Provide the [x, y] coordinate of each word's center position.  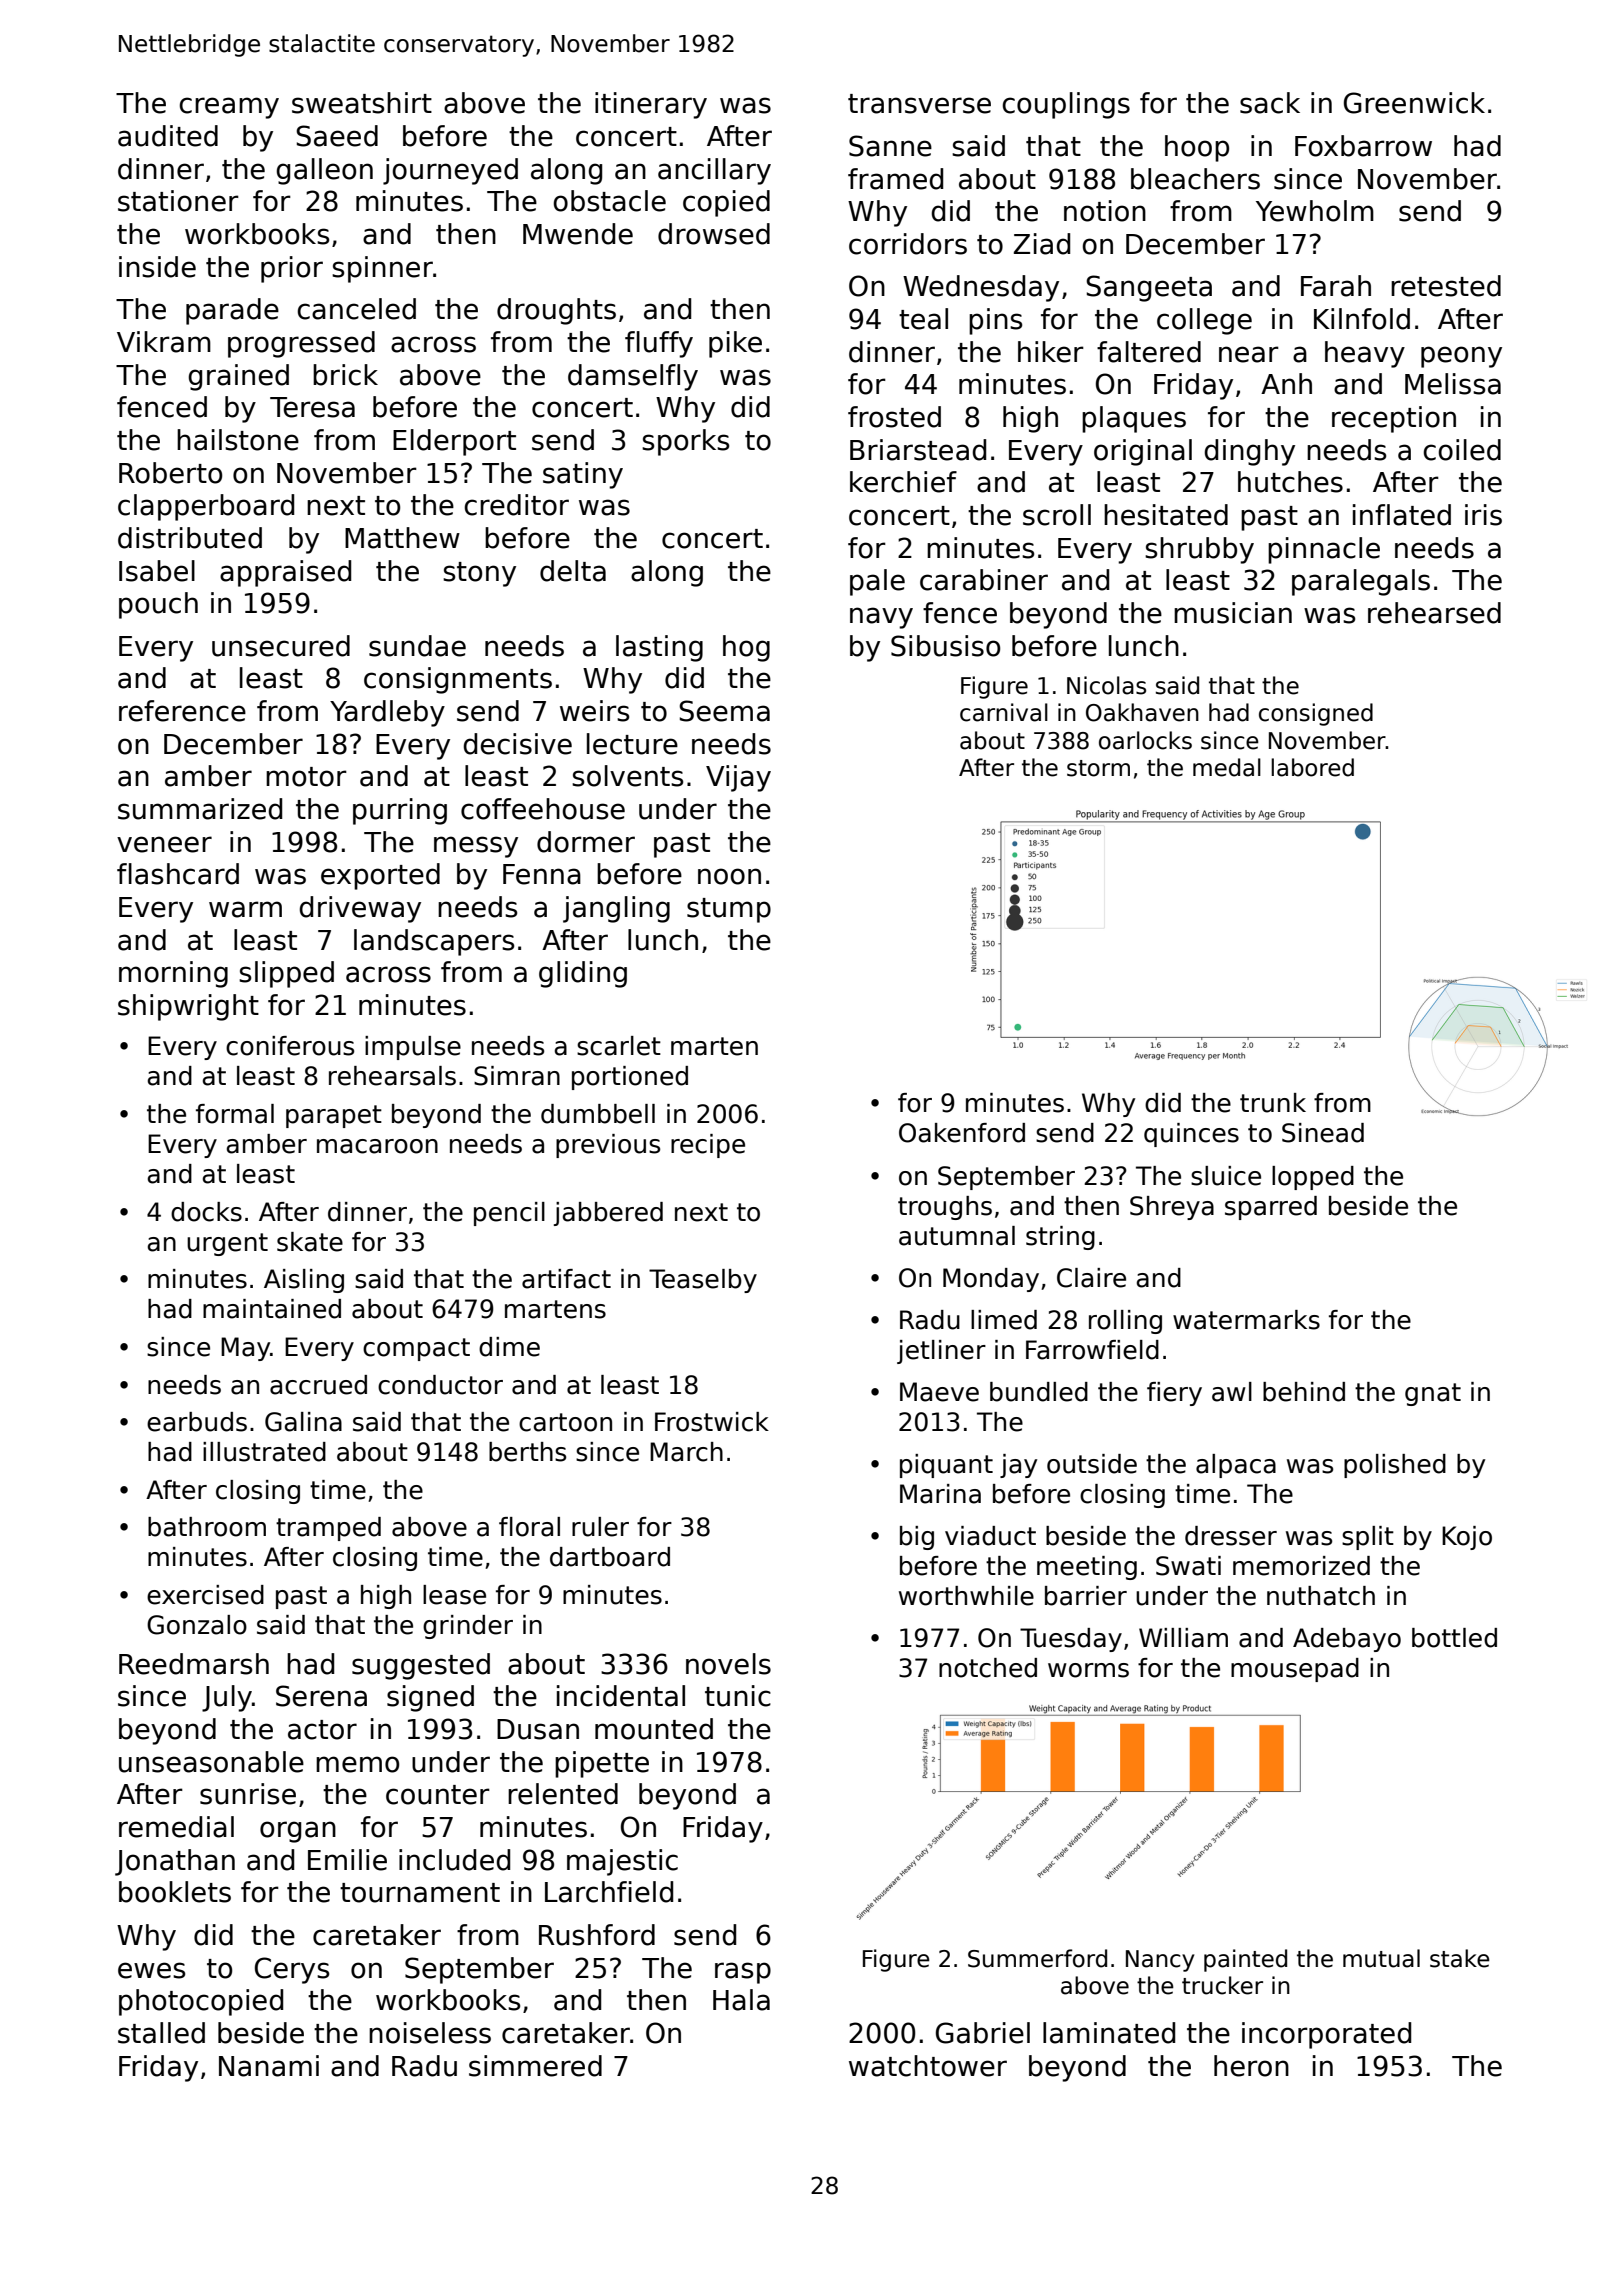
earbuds [197, 1422]
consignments [458, 680]
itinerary [651, 105]
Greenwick [1414, 103]
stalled [161, 2033]
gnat [1433, 1394]
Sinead [1323, 1133]
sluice [1226, 1176]
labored [1312, 767]
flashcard [178, 874]
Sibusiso [945, 646]
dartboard [610, 1557]
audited [168, 136]
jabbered [608, 1214]
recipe [708, 1146]
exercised [205, 1595]
